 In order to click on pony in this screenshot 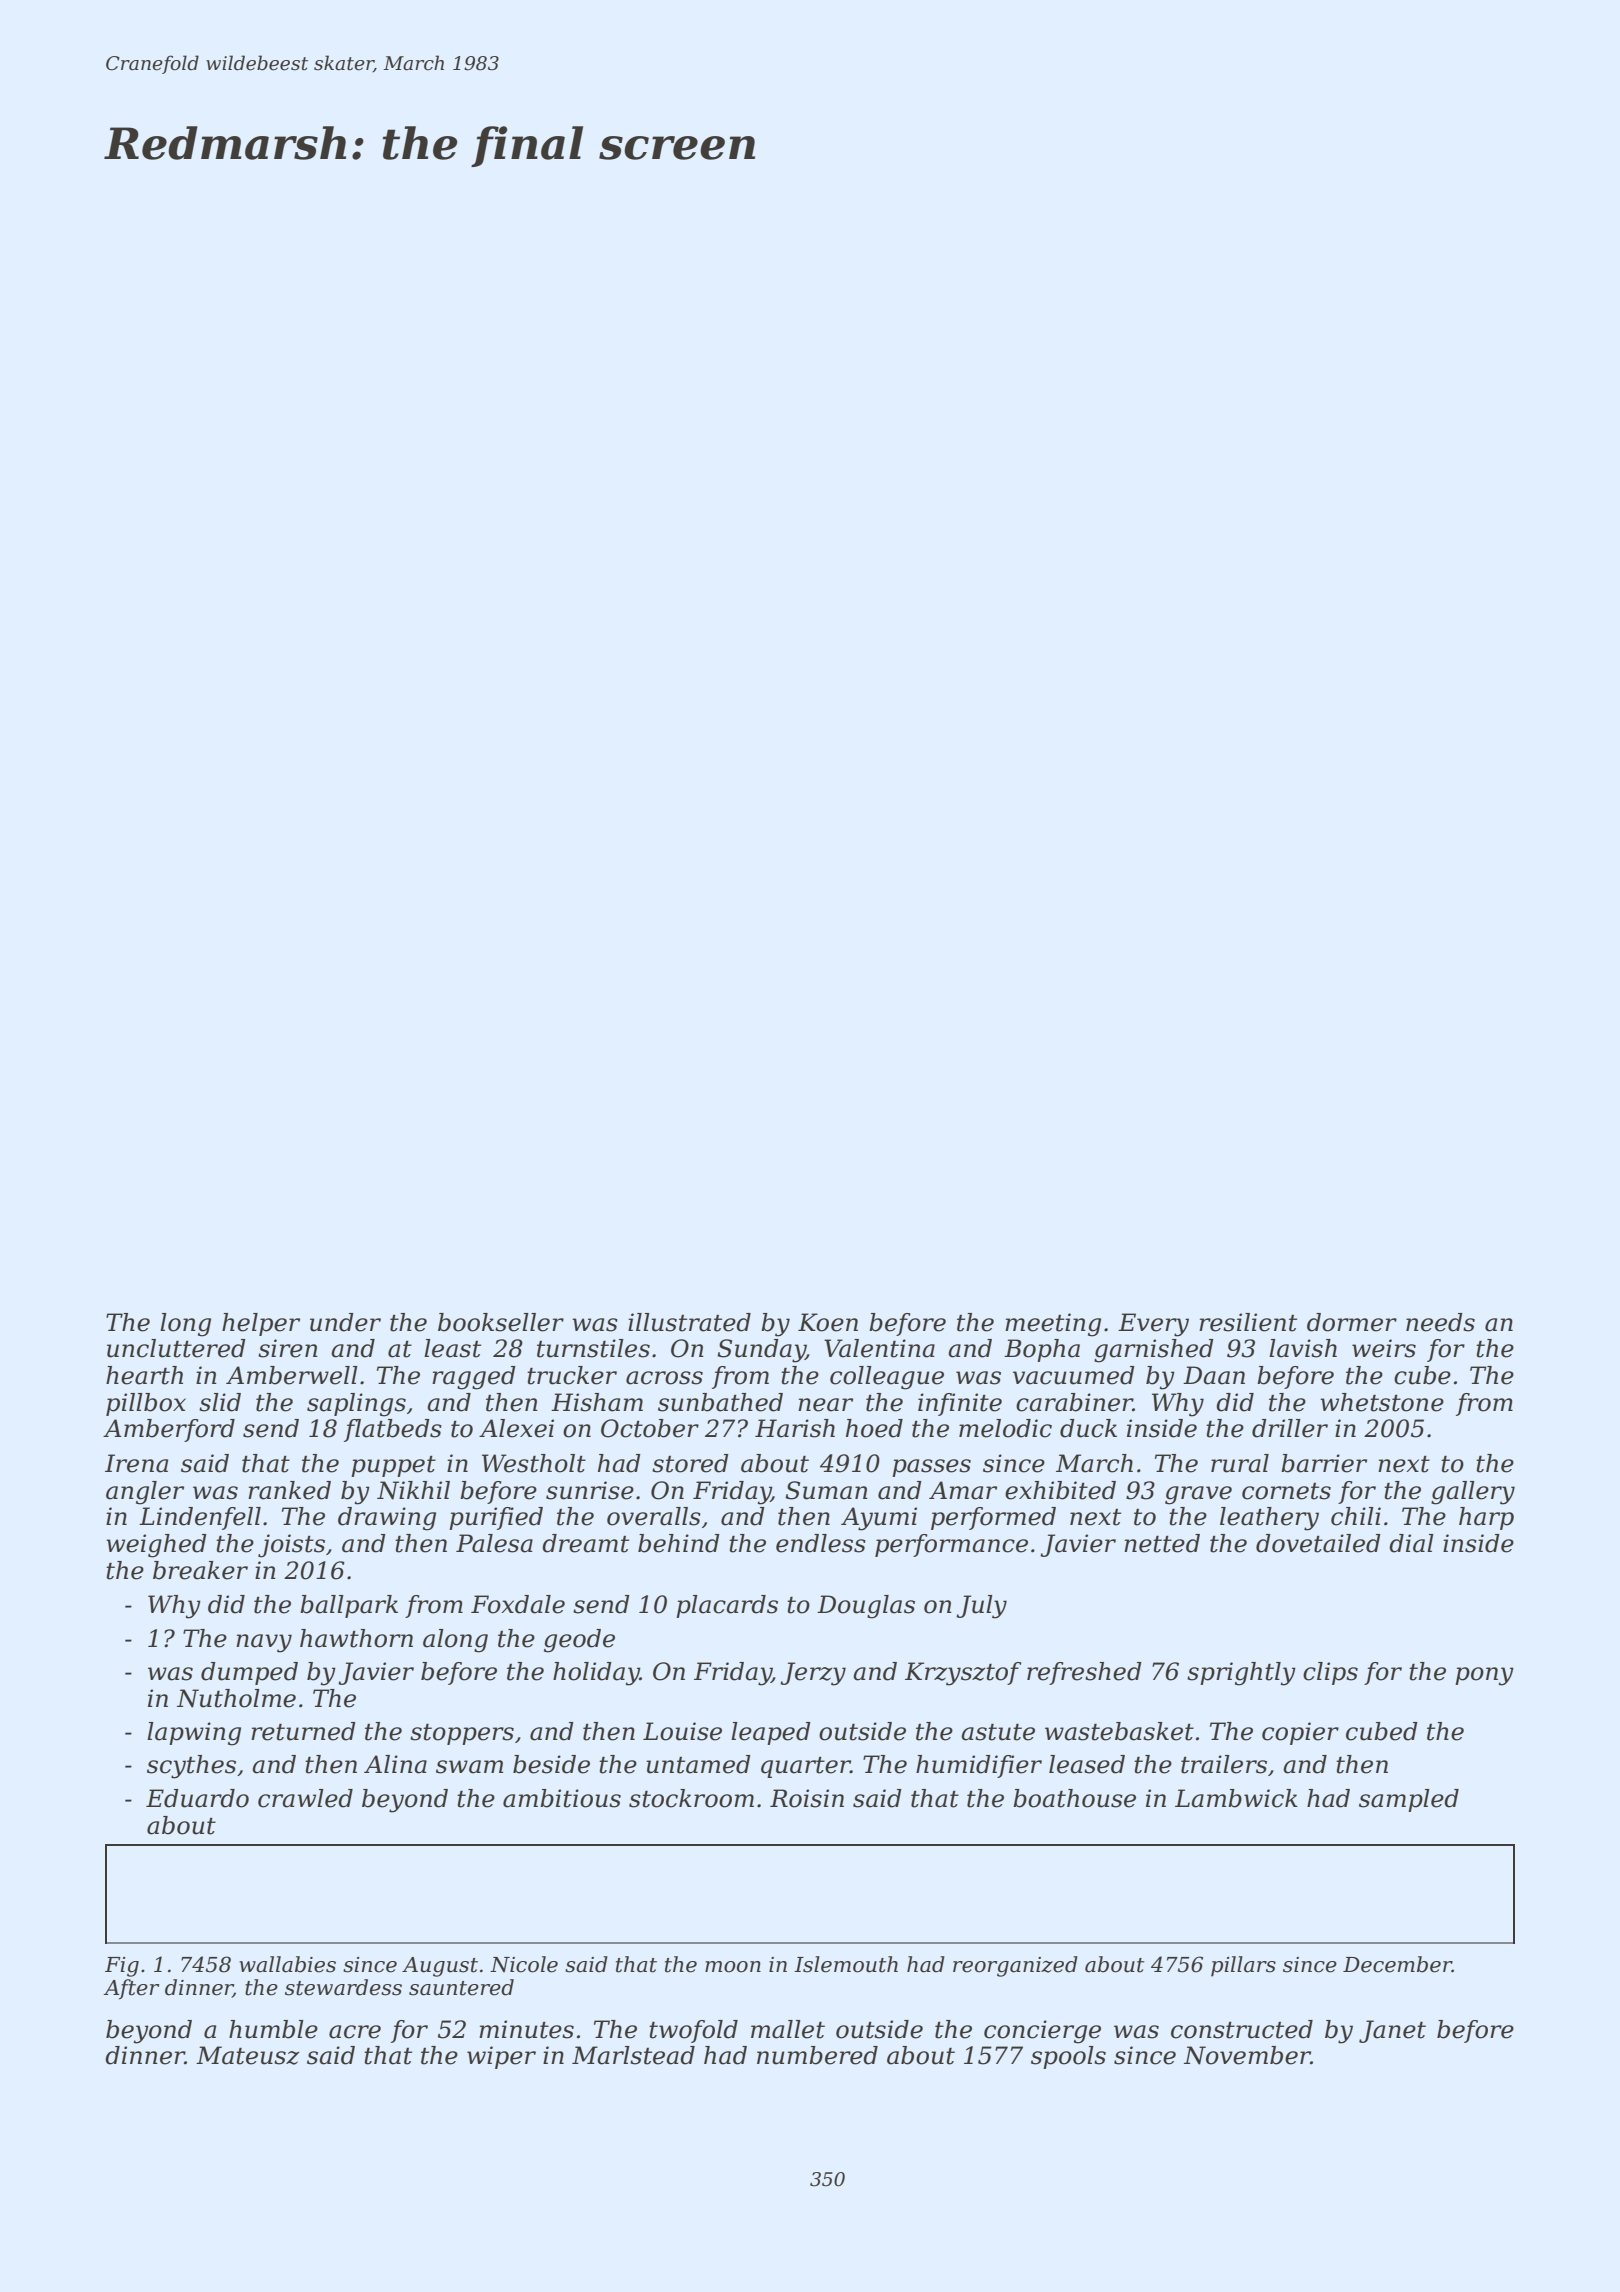, I will do `click(1484, 1676)`.
